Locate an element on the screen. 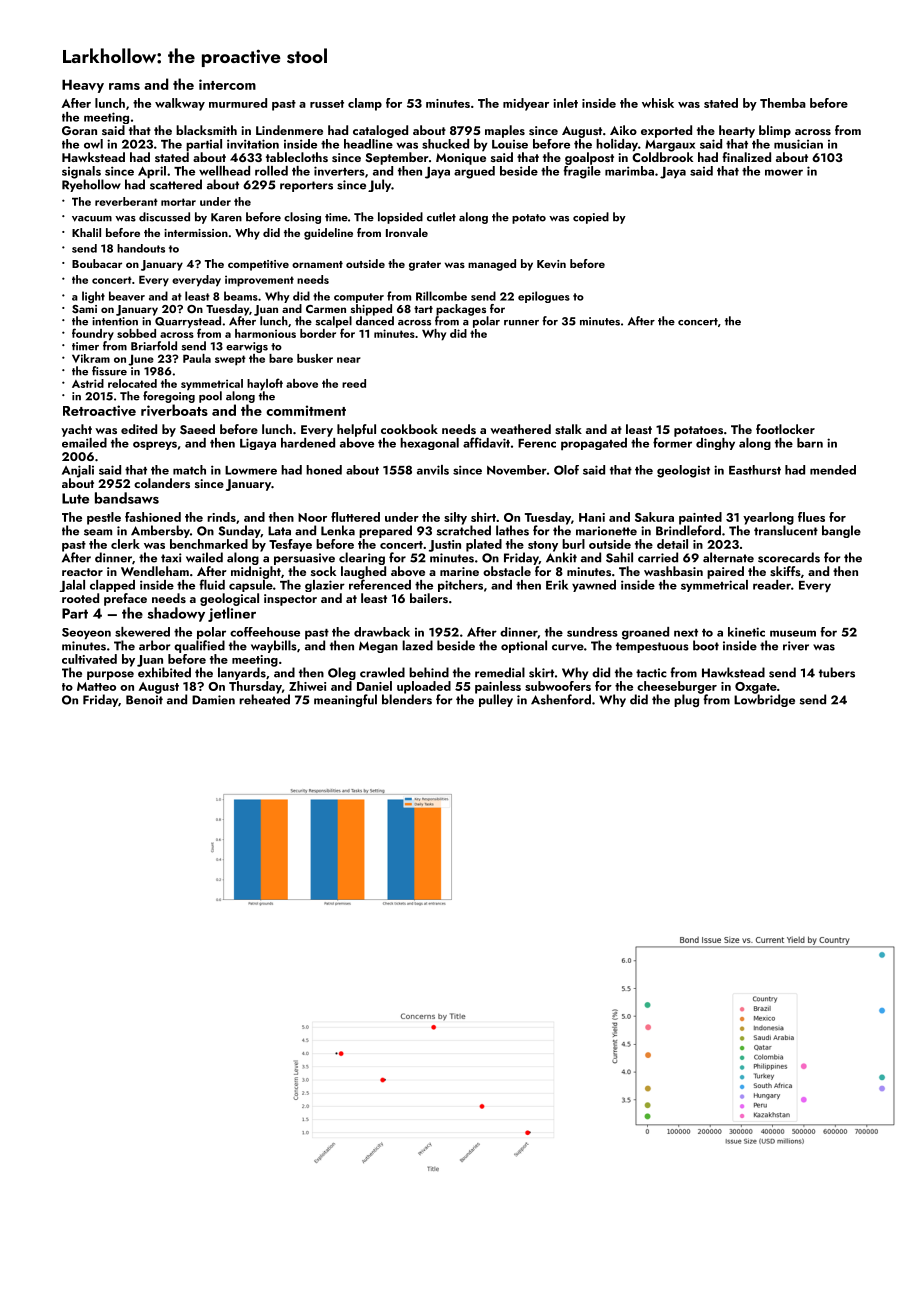 The height and width of the screenshot is (1308, 924). coffeehouse is located at coordinates (265, 632).
